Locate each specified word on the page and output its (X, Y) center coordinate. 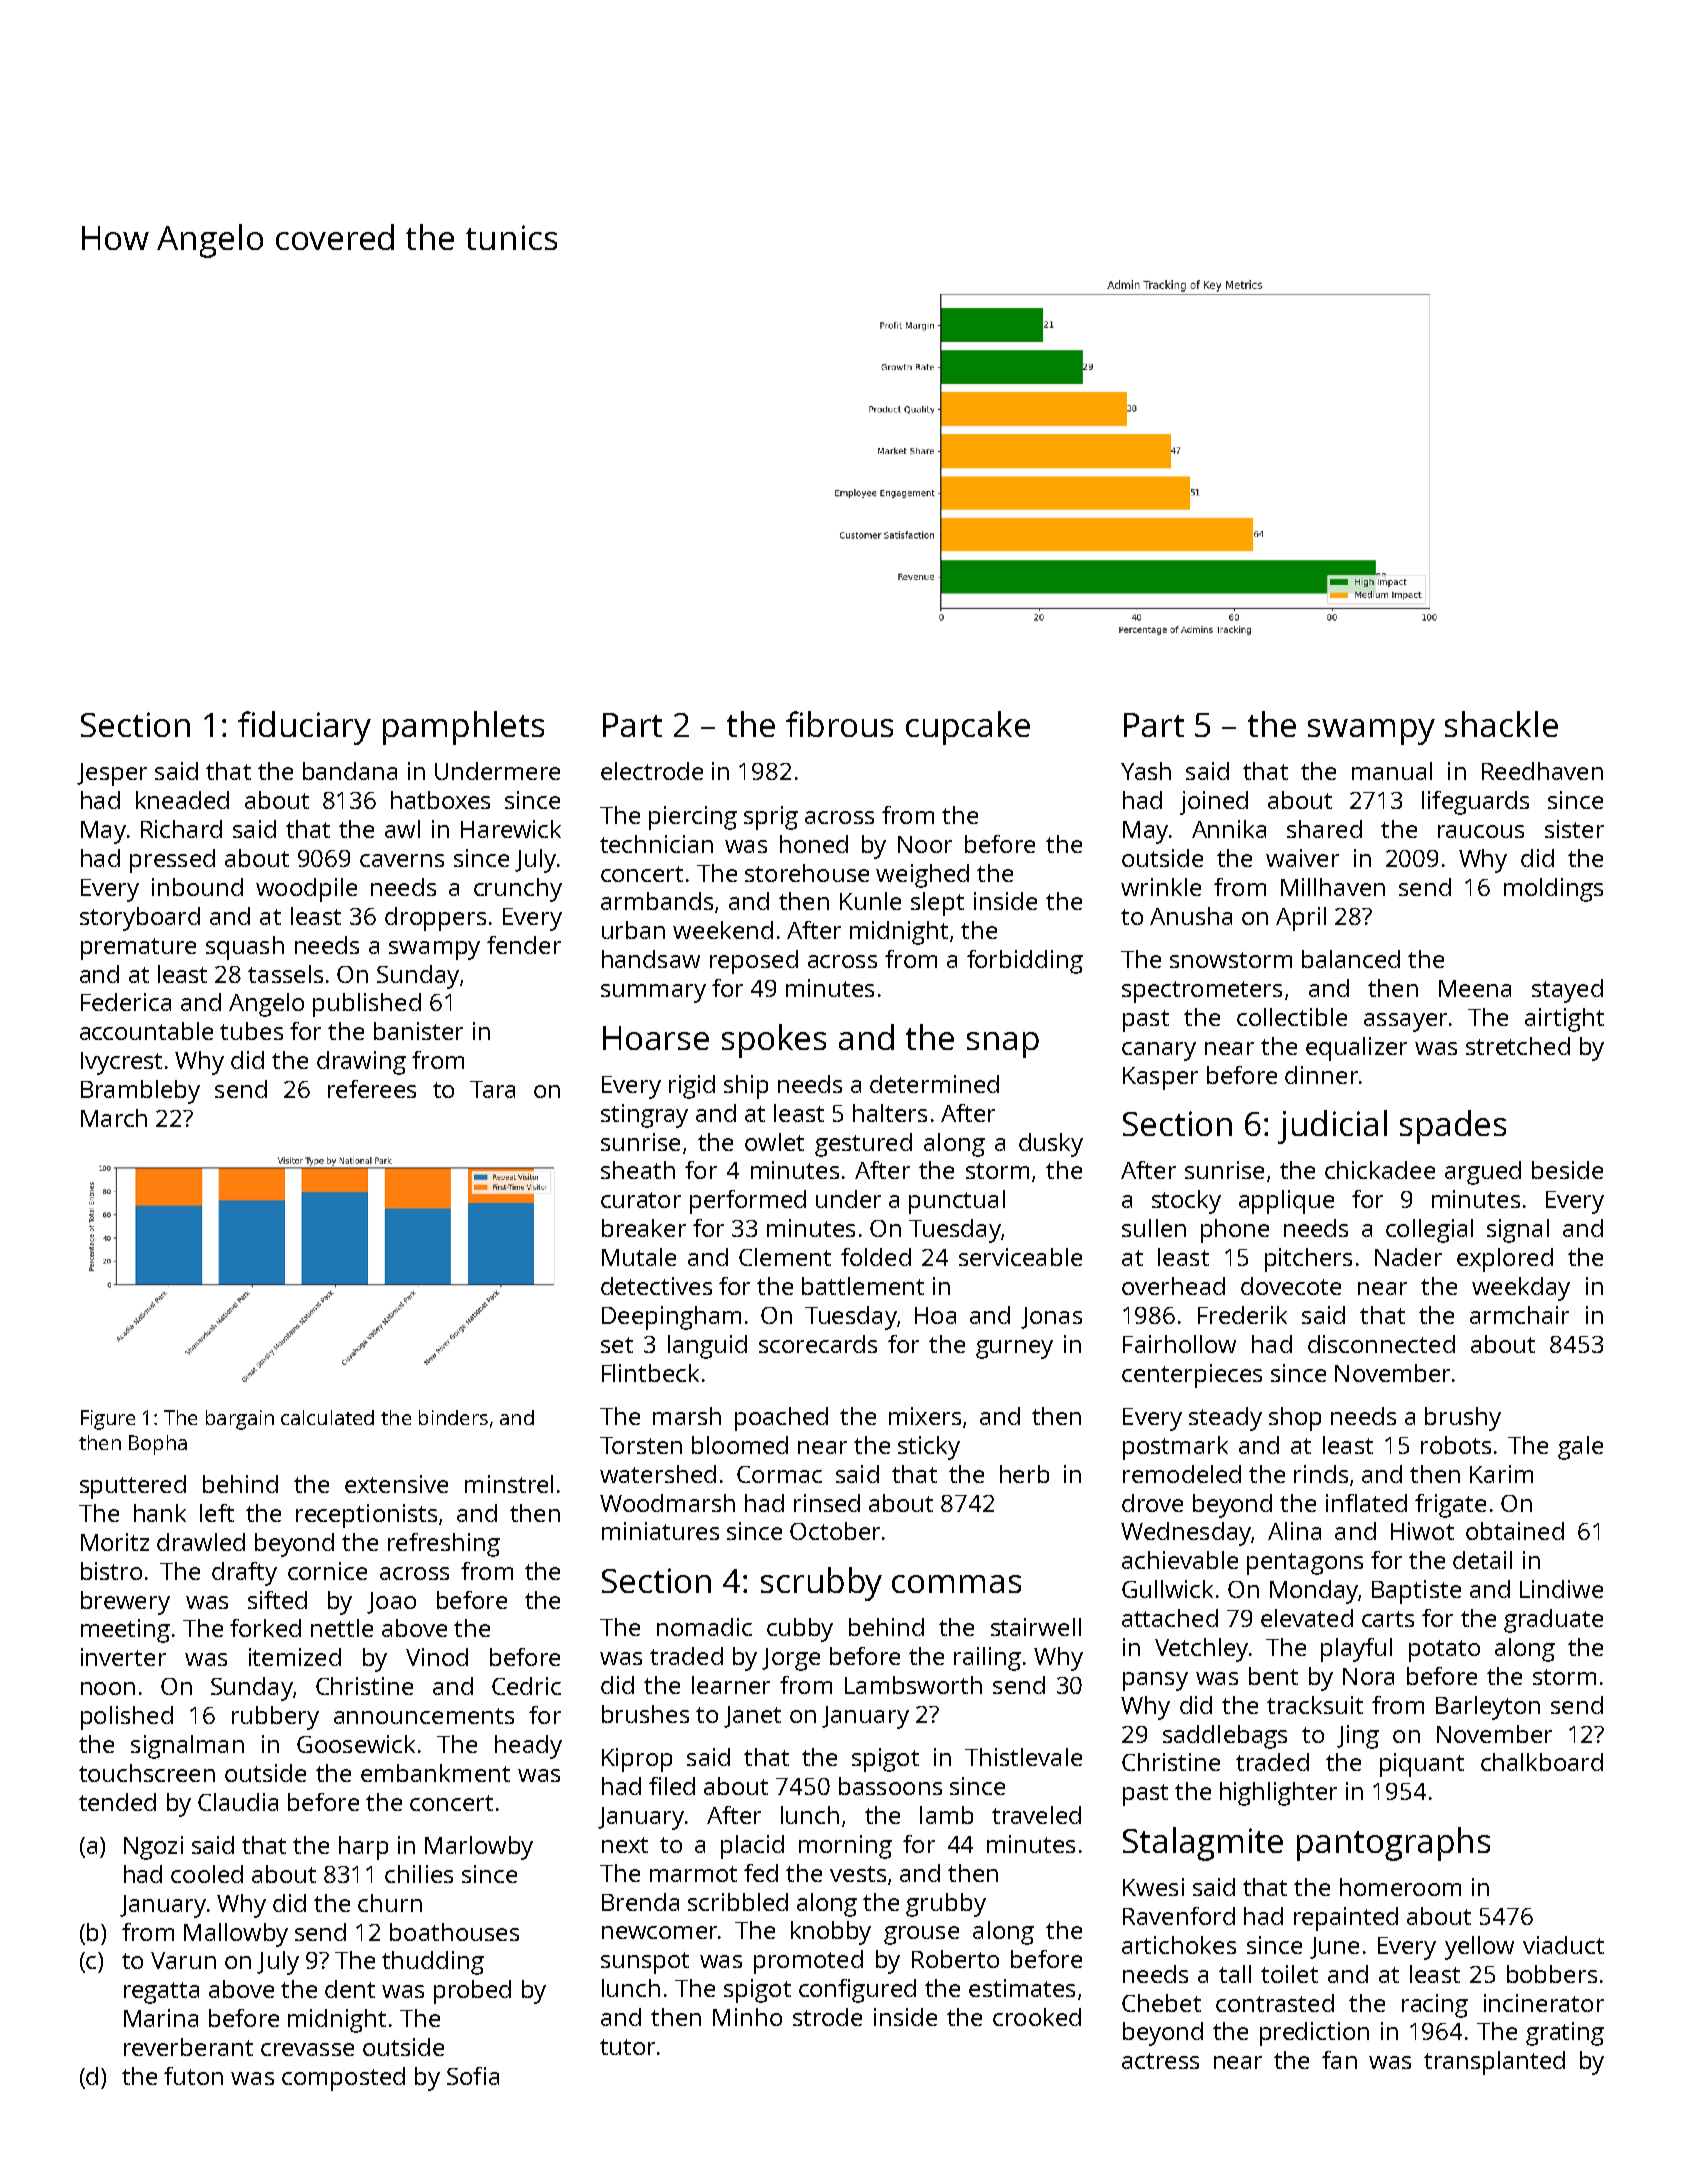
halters (890, 1113)
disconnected (1381, 1344)
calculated (327, 1417)
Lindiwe (1561, 1589)
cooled (207, 1874)
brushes (645, 1714)
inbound (197, 887)
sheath (638, 1170)
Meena (1475, 988)
